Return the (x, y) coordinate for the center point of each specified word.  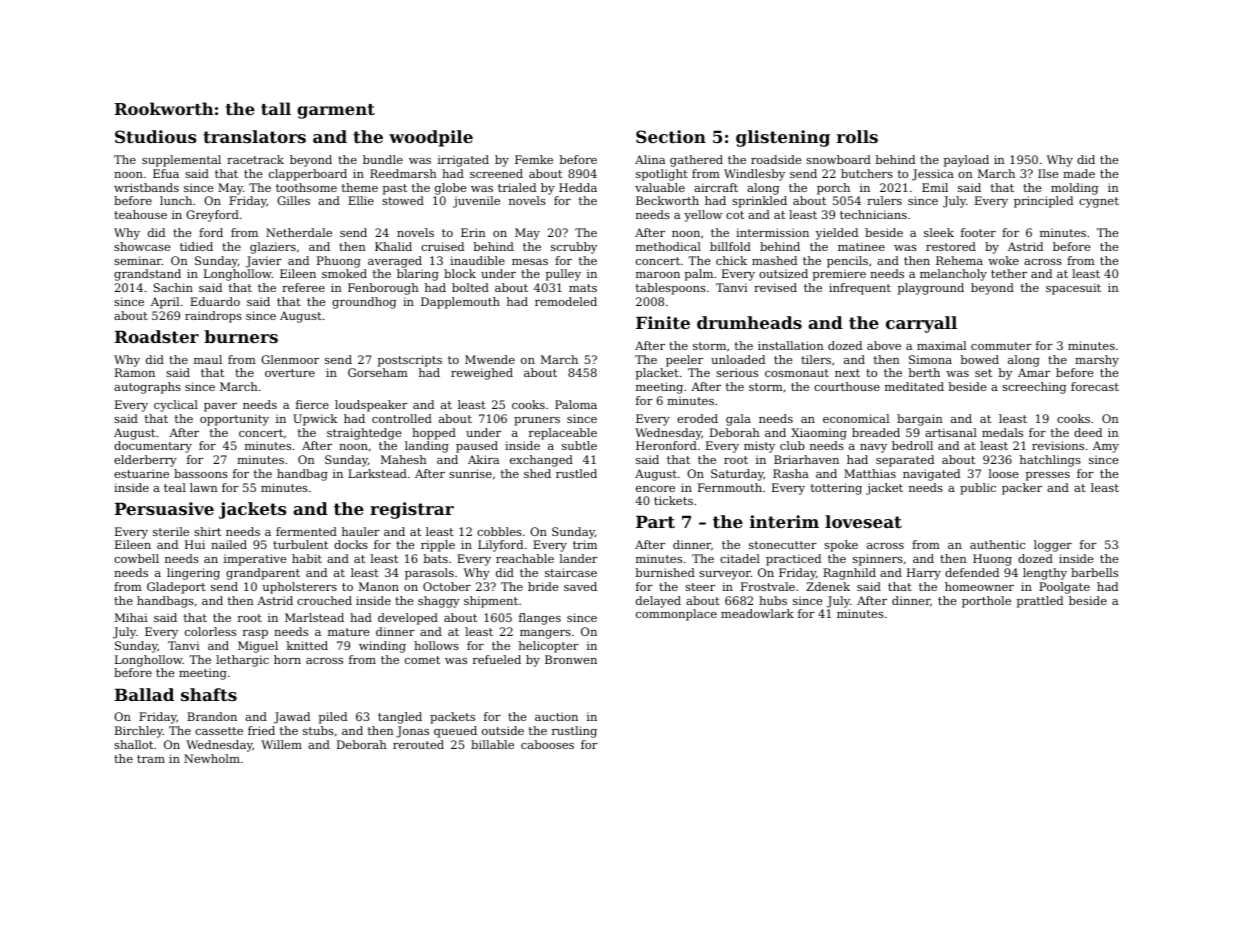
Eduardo (215, 301)
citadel (740, 558)
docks (351, 544)
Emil (935, 187)
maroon (658, 275)
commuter (1001, 346)
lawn (204, 487)
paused (477, 447)
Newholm (212, 758)
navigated (931, 475)
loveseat (863, 521)
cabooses (547, 744)
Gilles (293, 200)
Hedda (578, 187)
